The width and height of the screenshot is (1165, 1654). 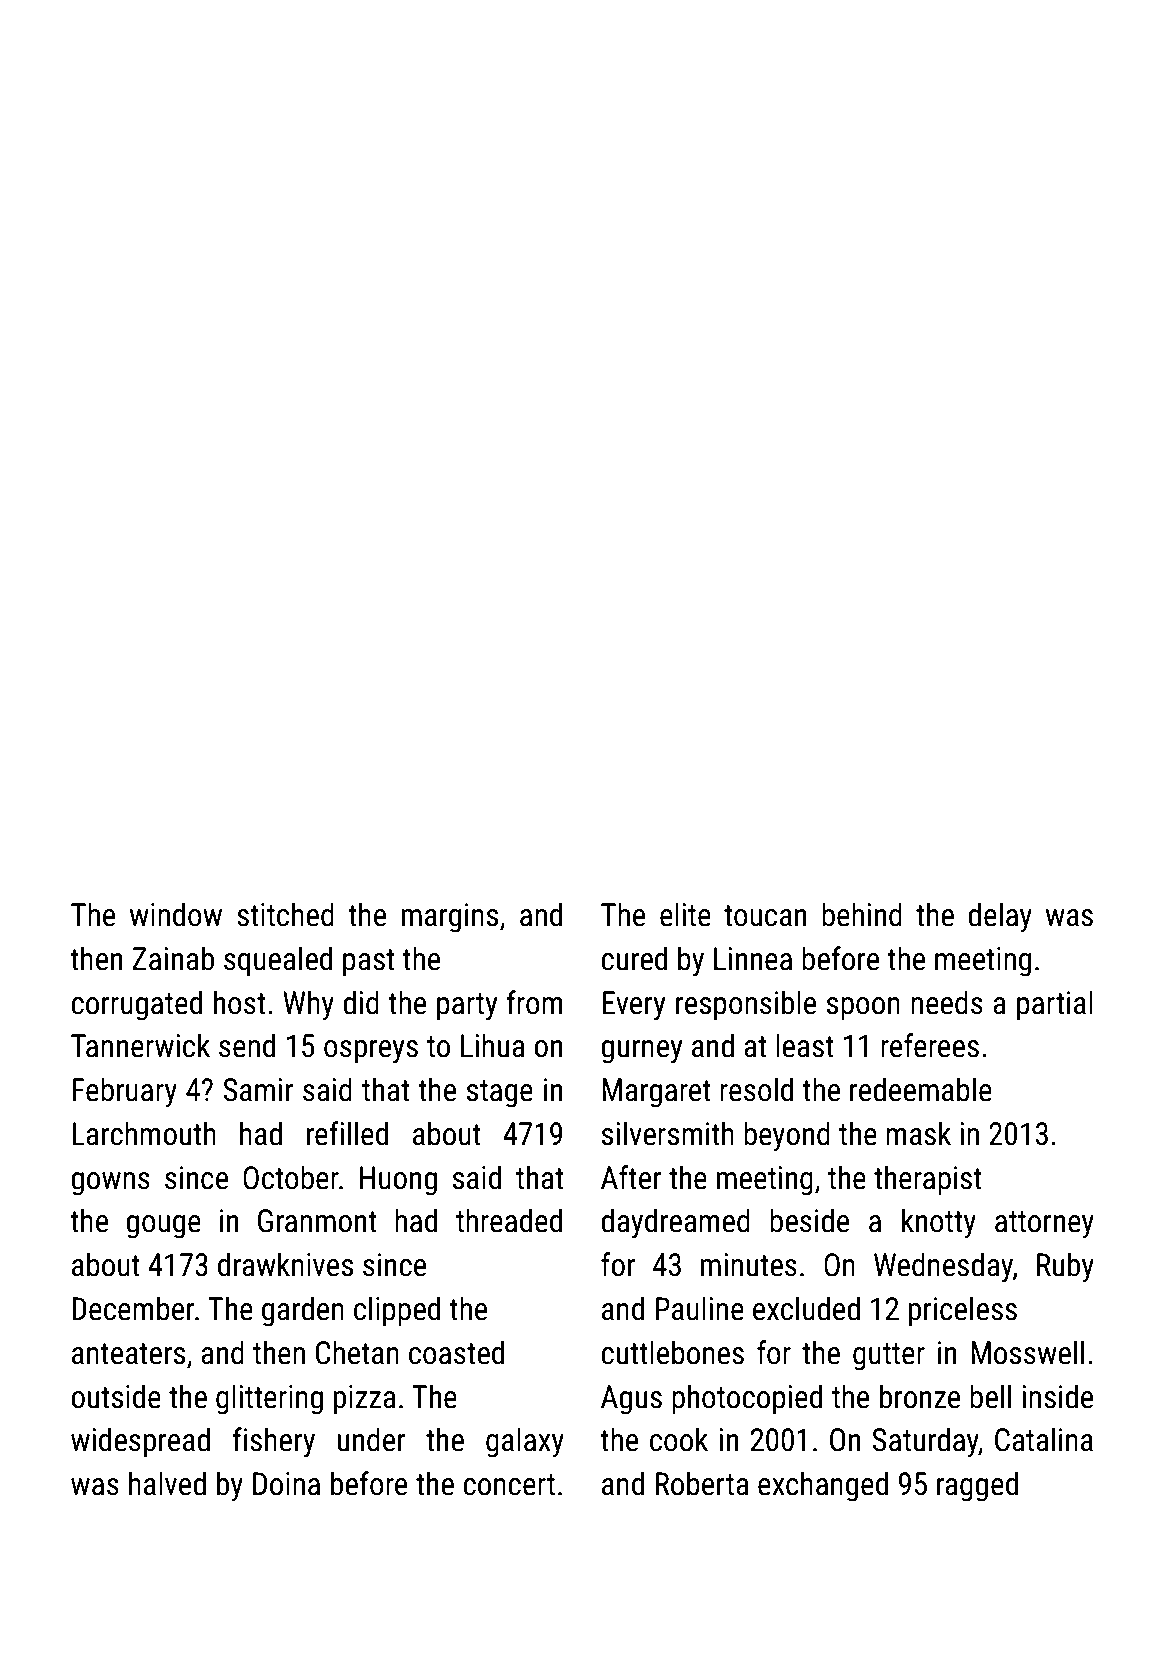 What do you see at coordinates (920, 1396) in the screenshot?
I see `bronze` at bounding box center [920, 1396].
